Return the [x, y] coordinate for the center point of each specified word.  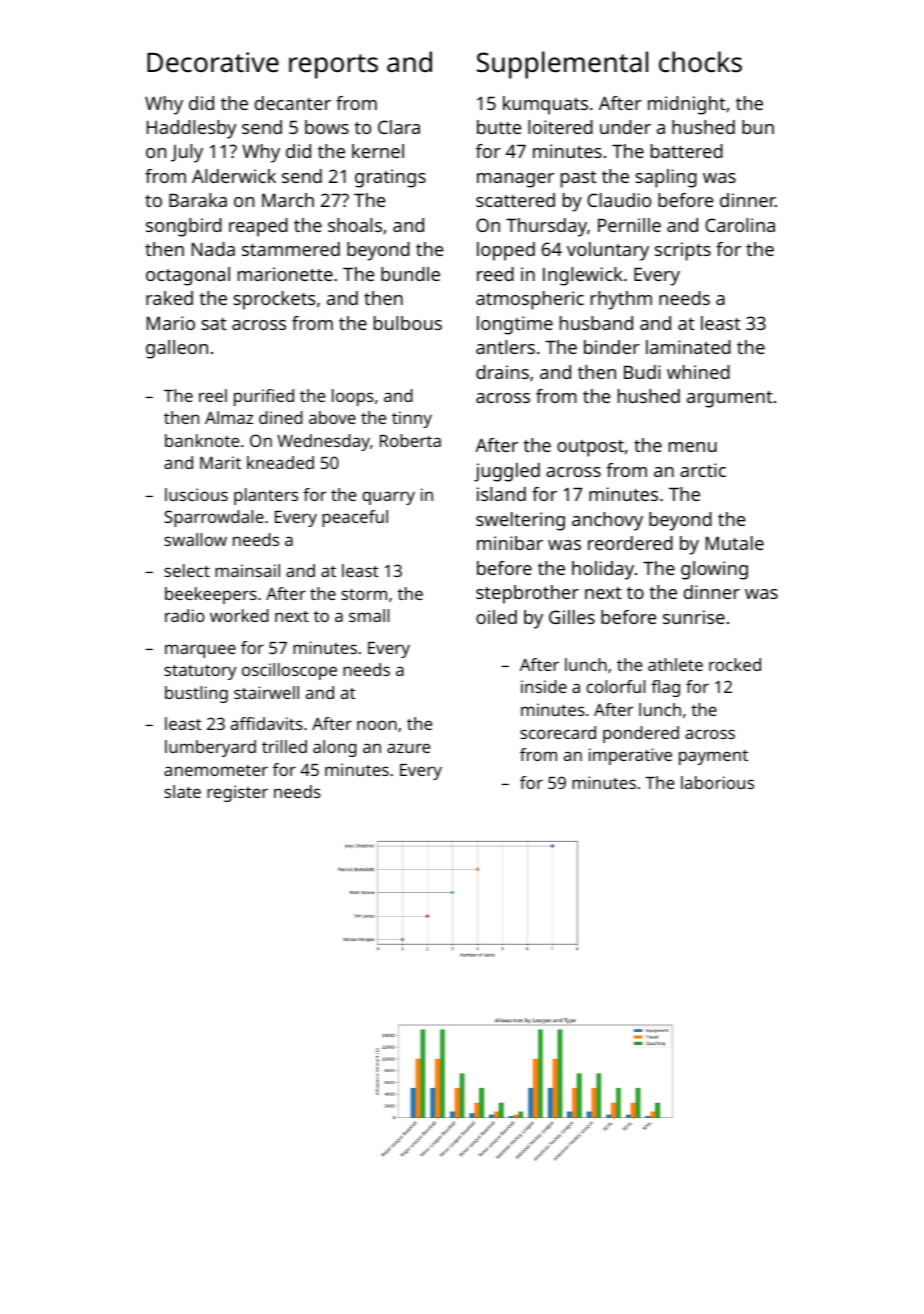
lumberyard [210, 748]
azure [408, 748]
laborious [717, 782]
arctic [703, 470]
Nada [213, 249]
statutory [200, 672]
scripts [683, 251]
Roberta [410, 440]
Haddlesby [191, 129]
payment [713, 757]
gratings [390, 178]
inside [544, 686]
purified [264, 397]
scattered [515, 200]
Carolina [740, 225]
